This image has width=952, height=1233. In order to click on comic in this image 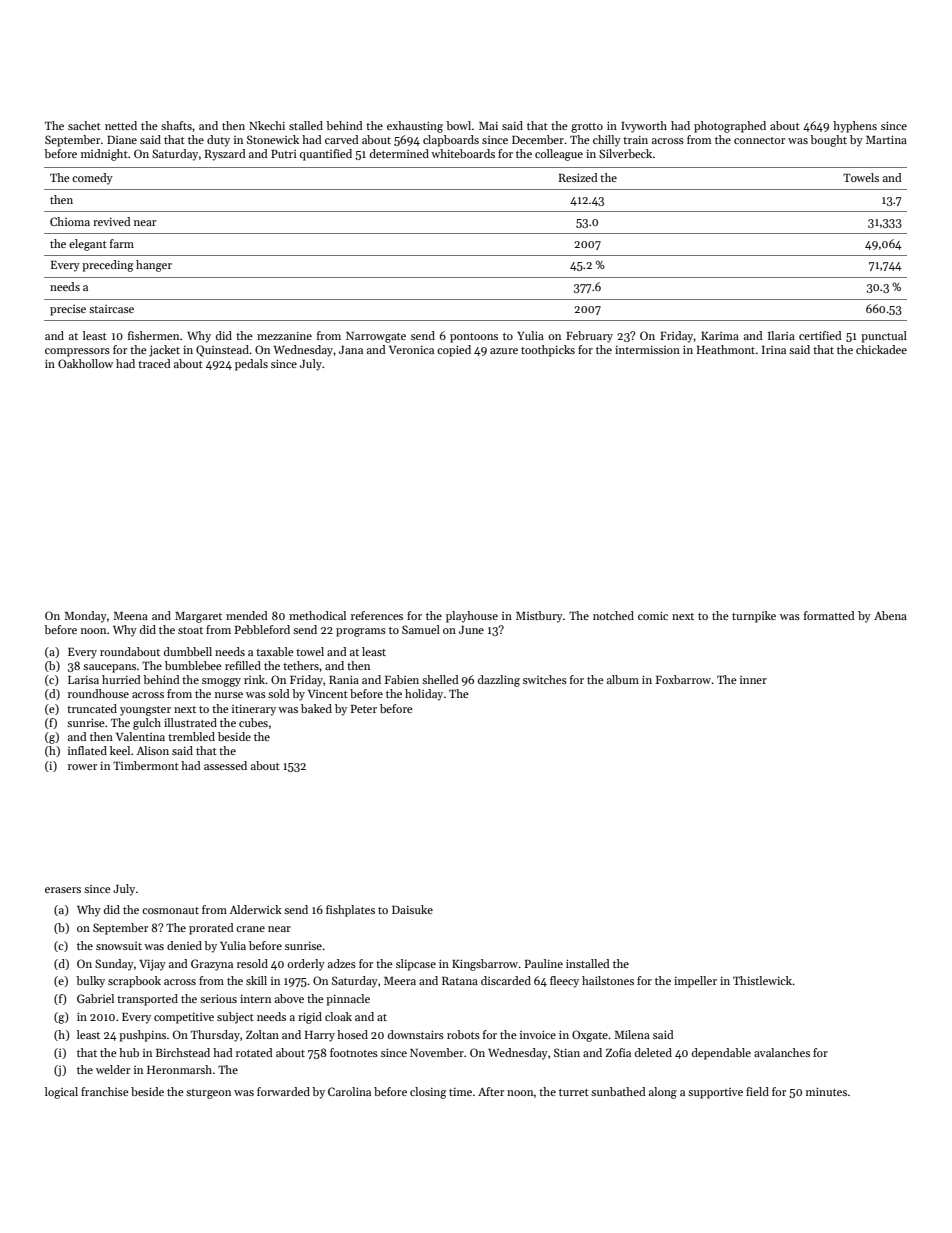, I will do `click(653, 615)`.
